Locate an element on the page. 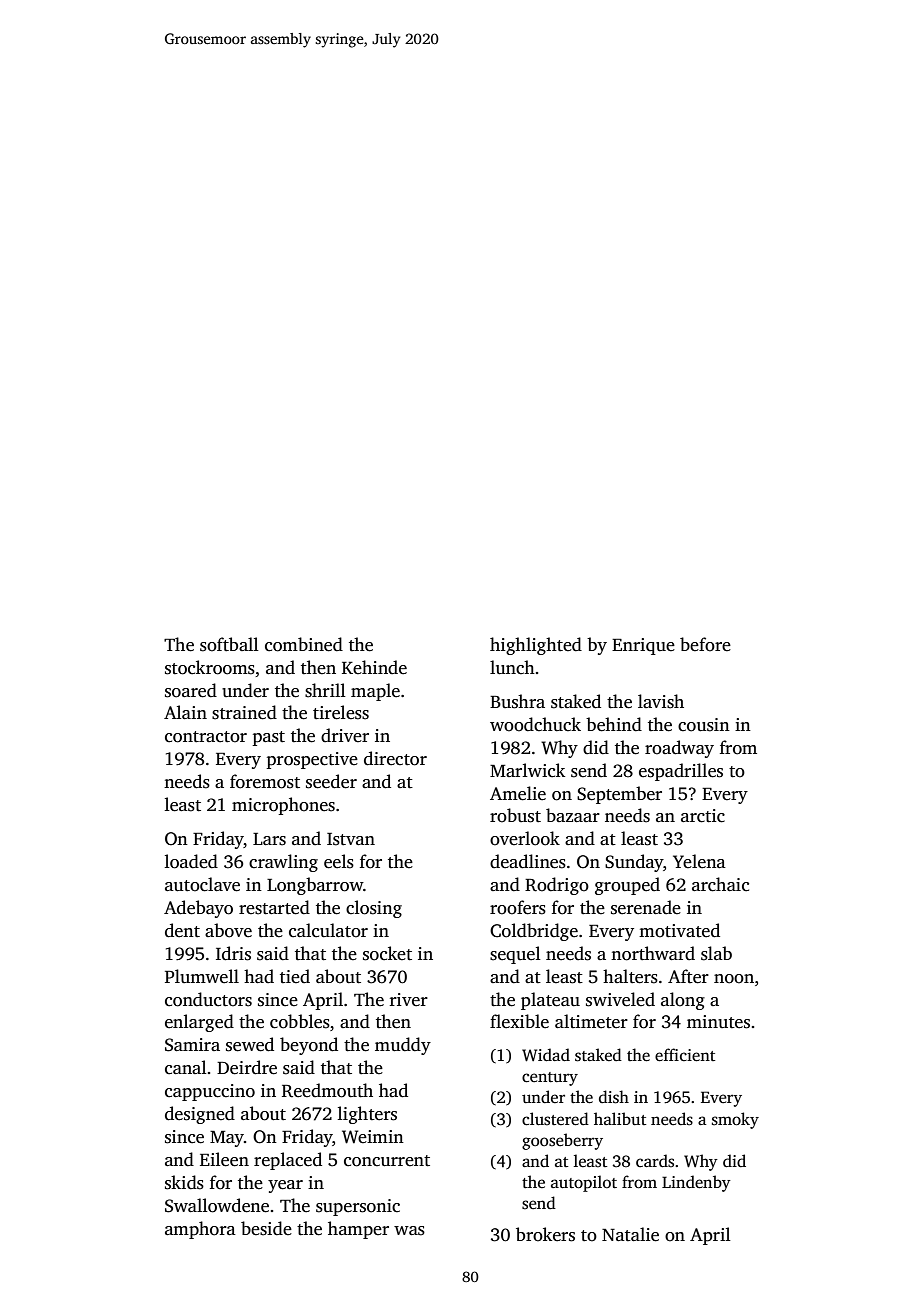  brokers is located at coordinates (545, 1234).
